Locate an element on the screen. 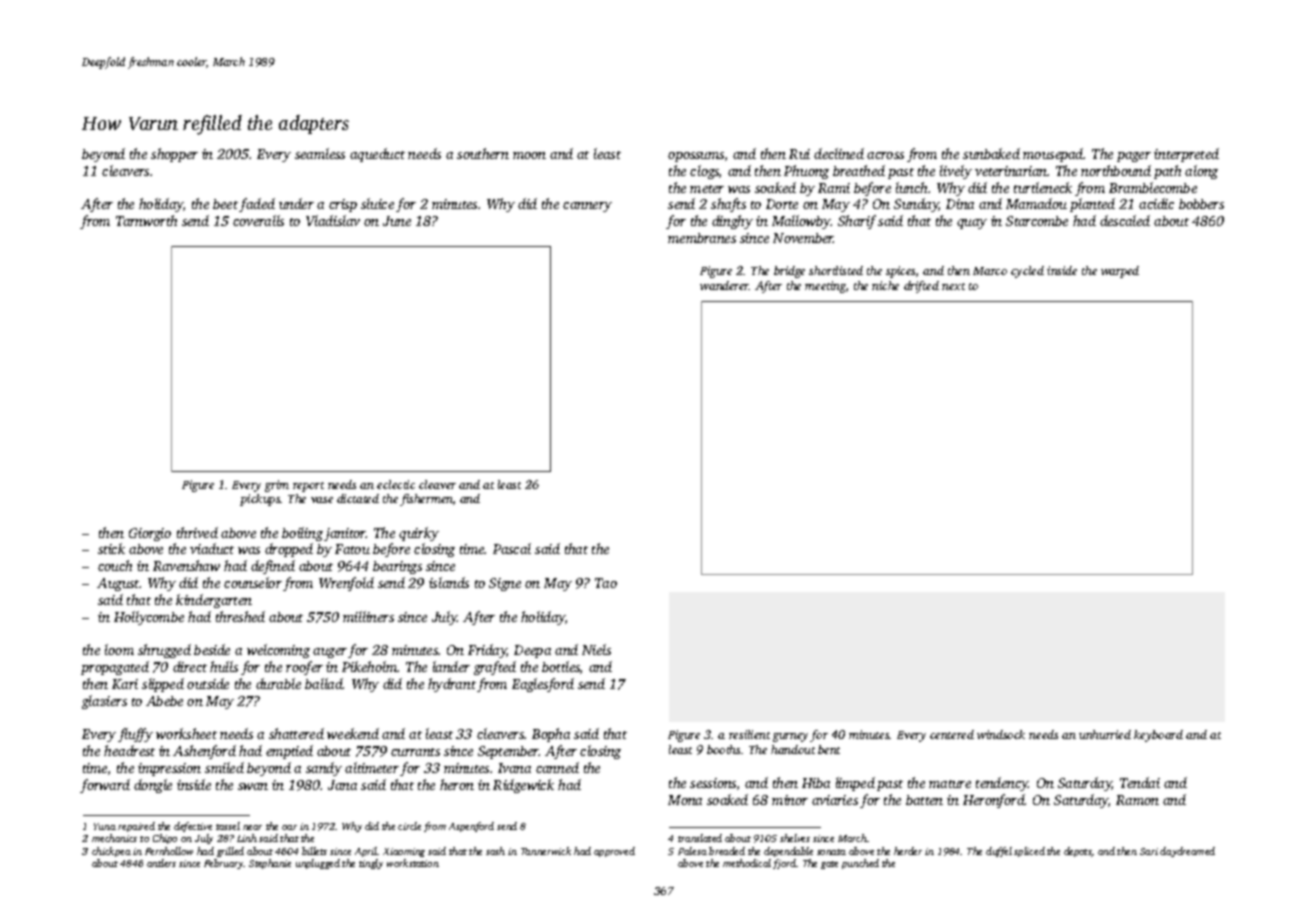  centered is located at coordinates (952, 734).
